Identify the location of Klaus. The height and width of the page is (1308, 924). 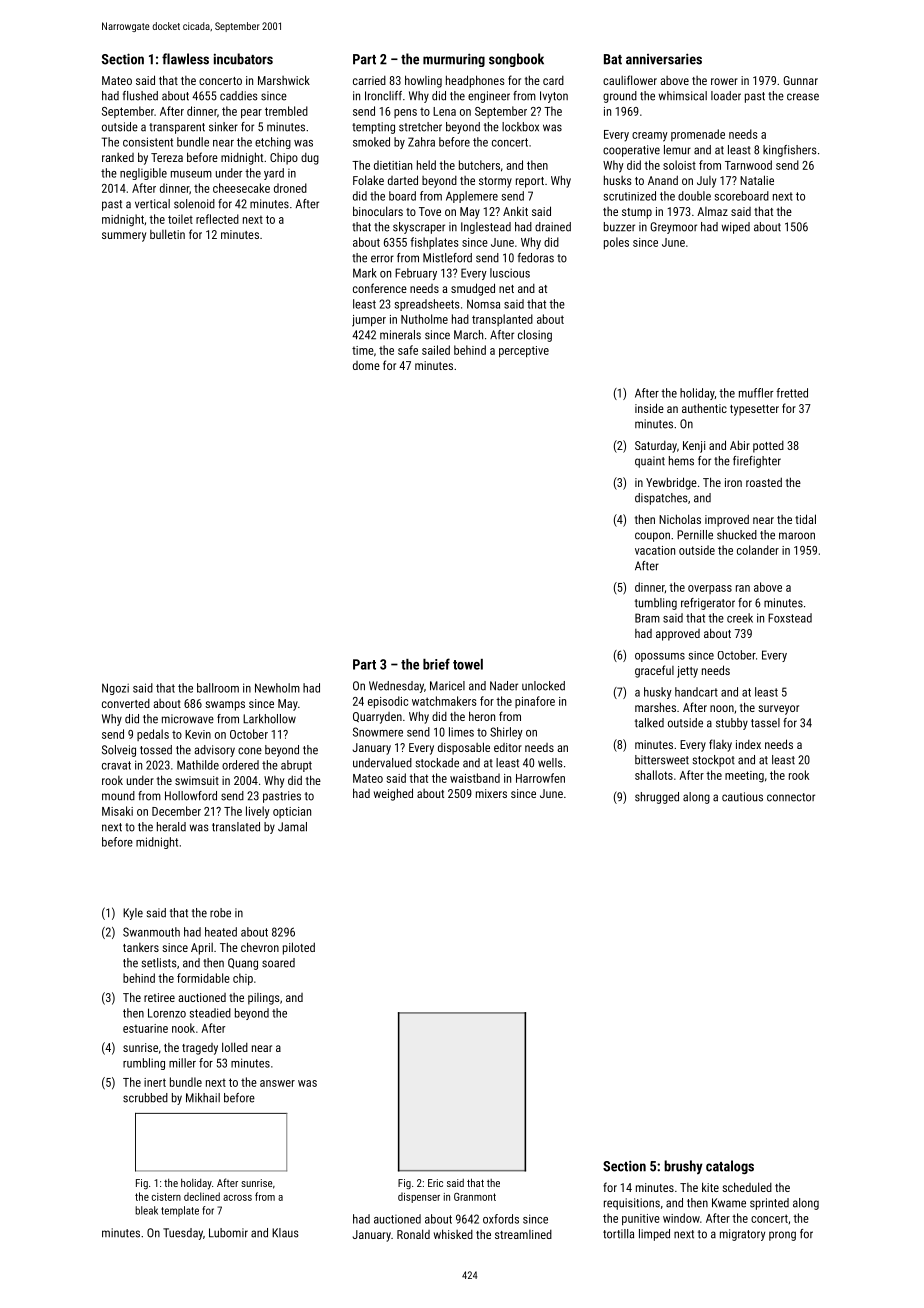
(285, 1233).
